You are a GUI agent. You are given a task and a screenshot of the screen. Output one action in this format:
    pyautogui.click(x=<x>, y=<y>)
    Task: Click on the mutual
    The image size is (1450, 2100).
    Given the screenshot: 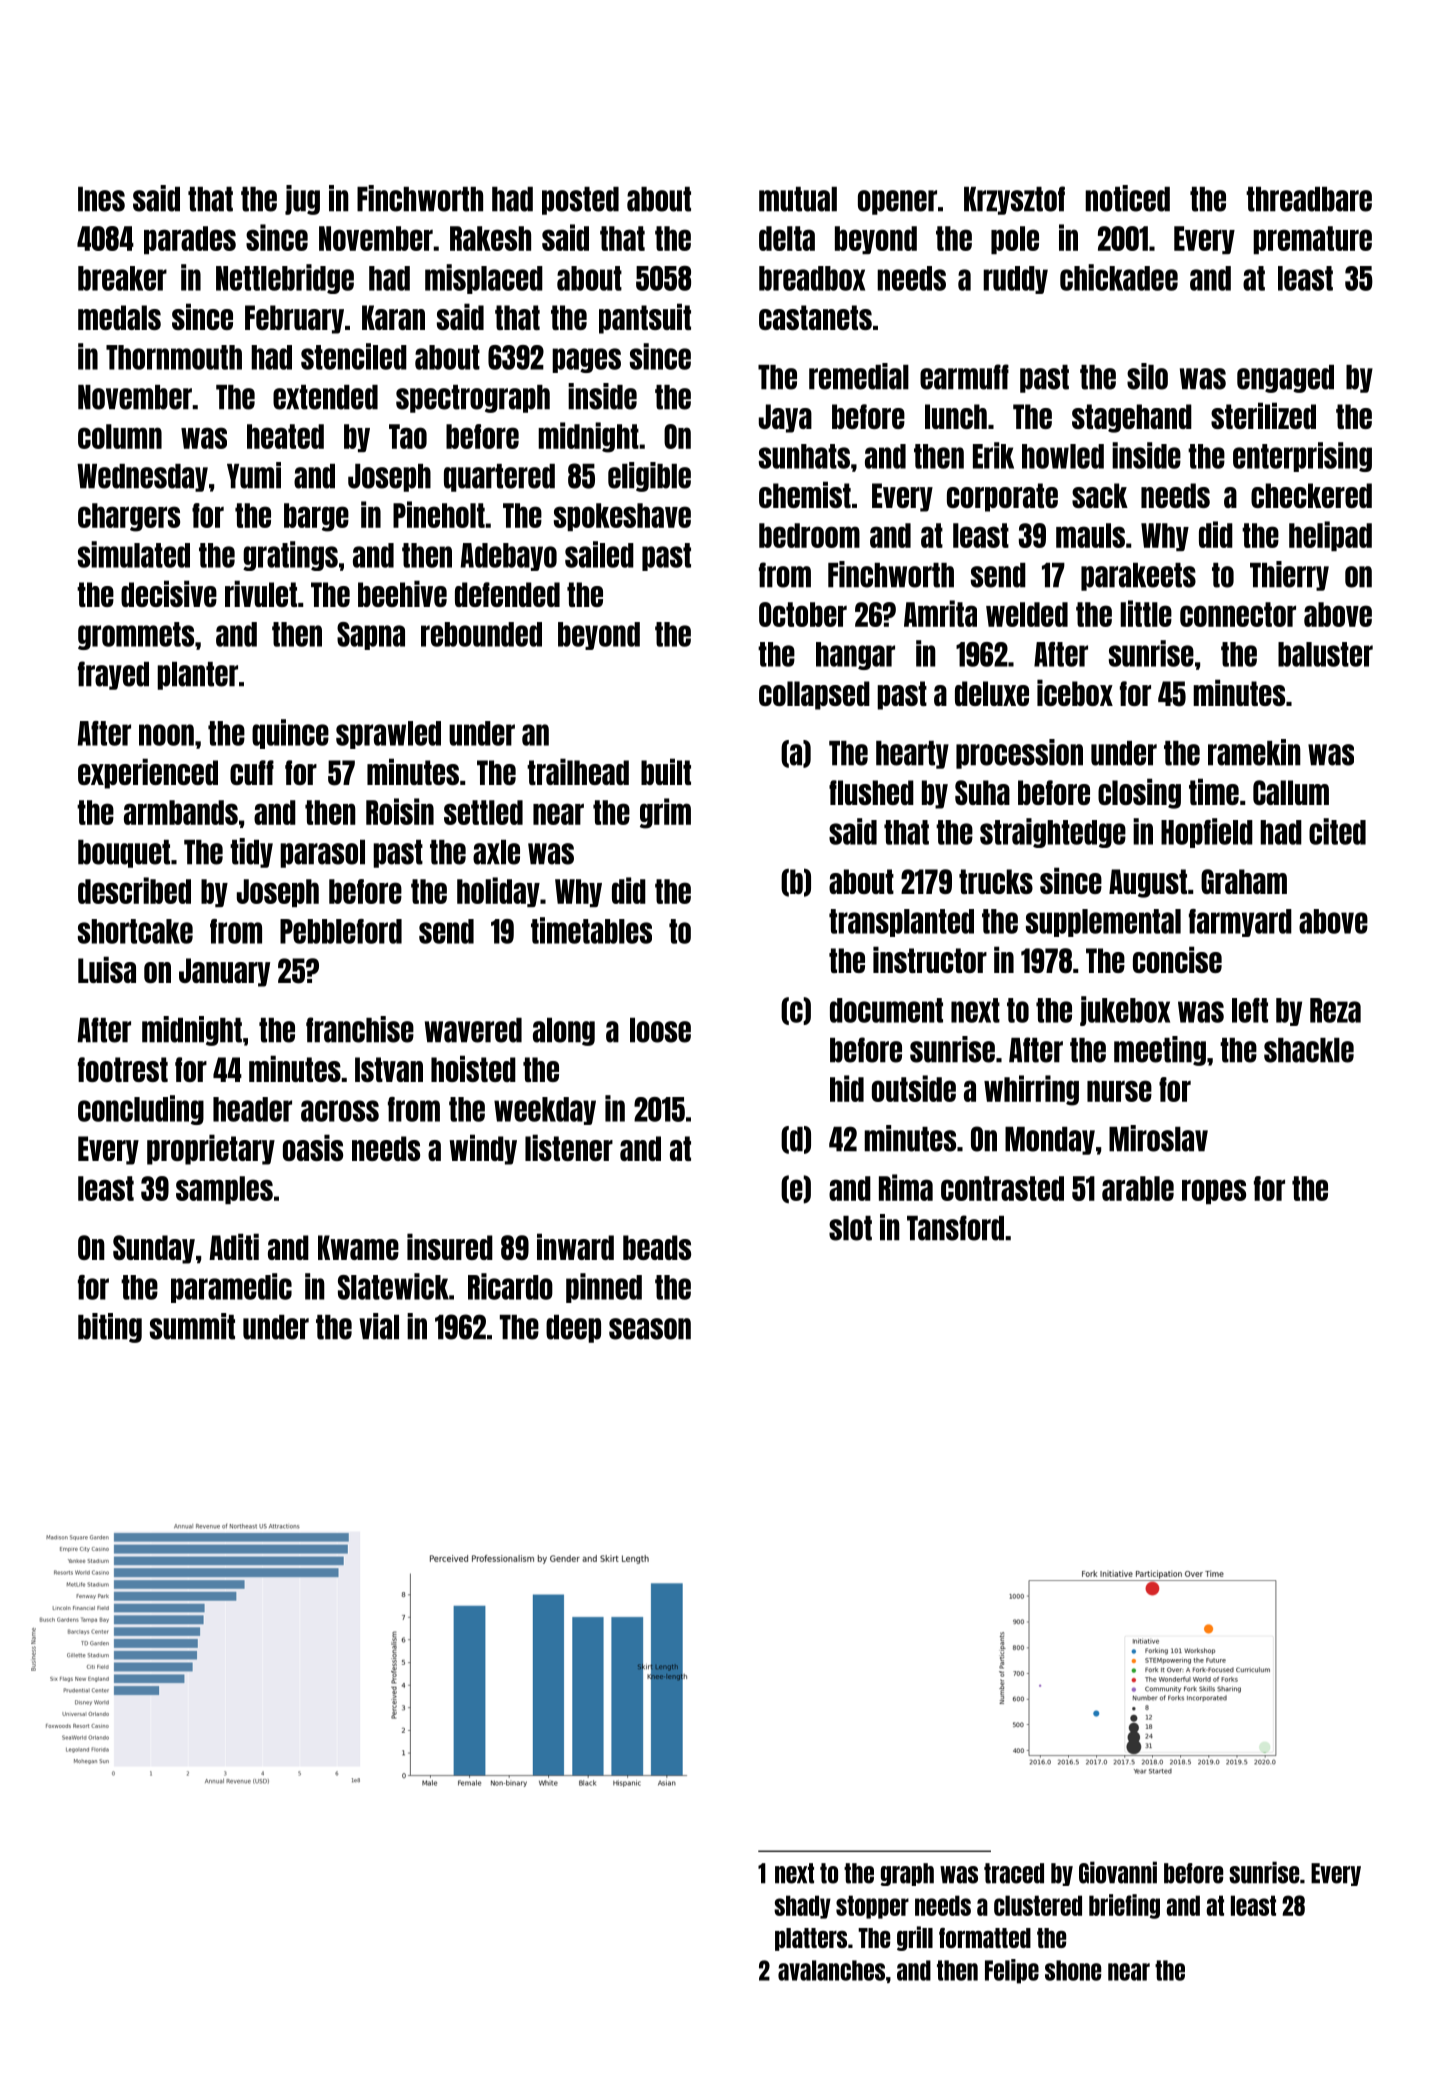 What is the action you would take?
    pyautogui.click(x=798, y=199)
